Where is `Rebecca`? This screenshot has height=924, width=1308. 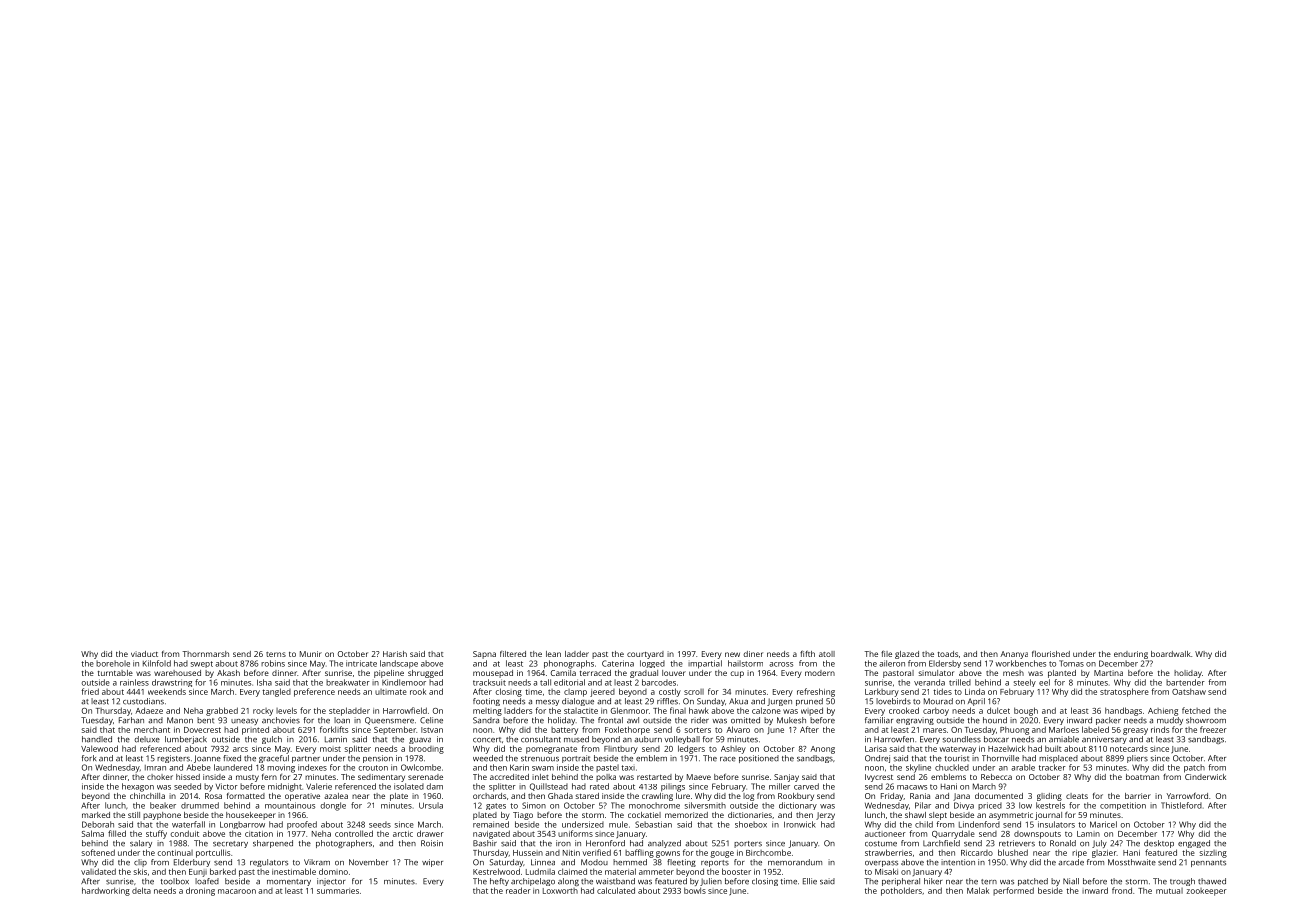
Rebecca is located at coordinates (996, 777).
